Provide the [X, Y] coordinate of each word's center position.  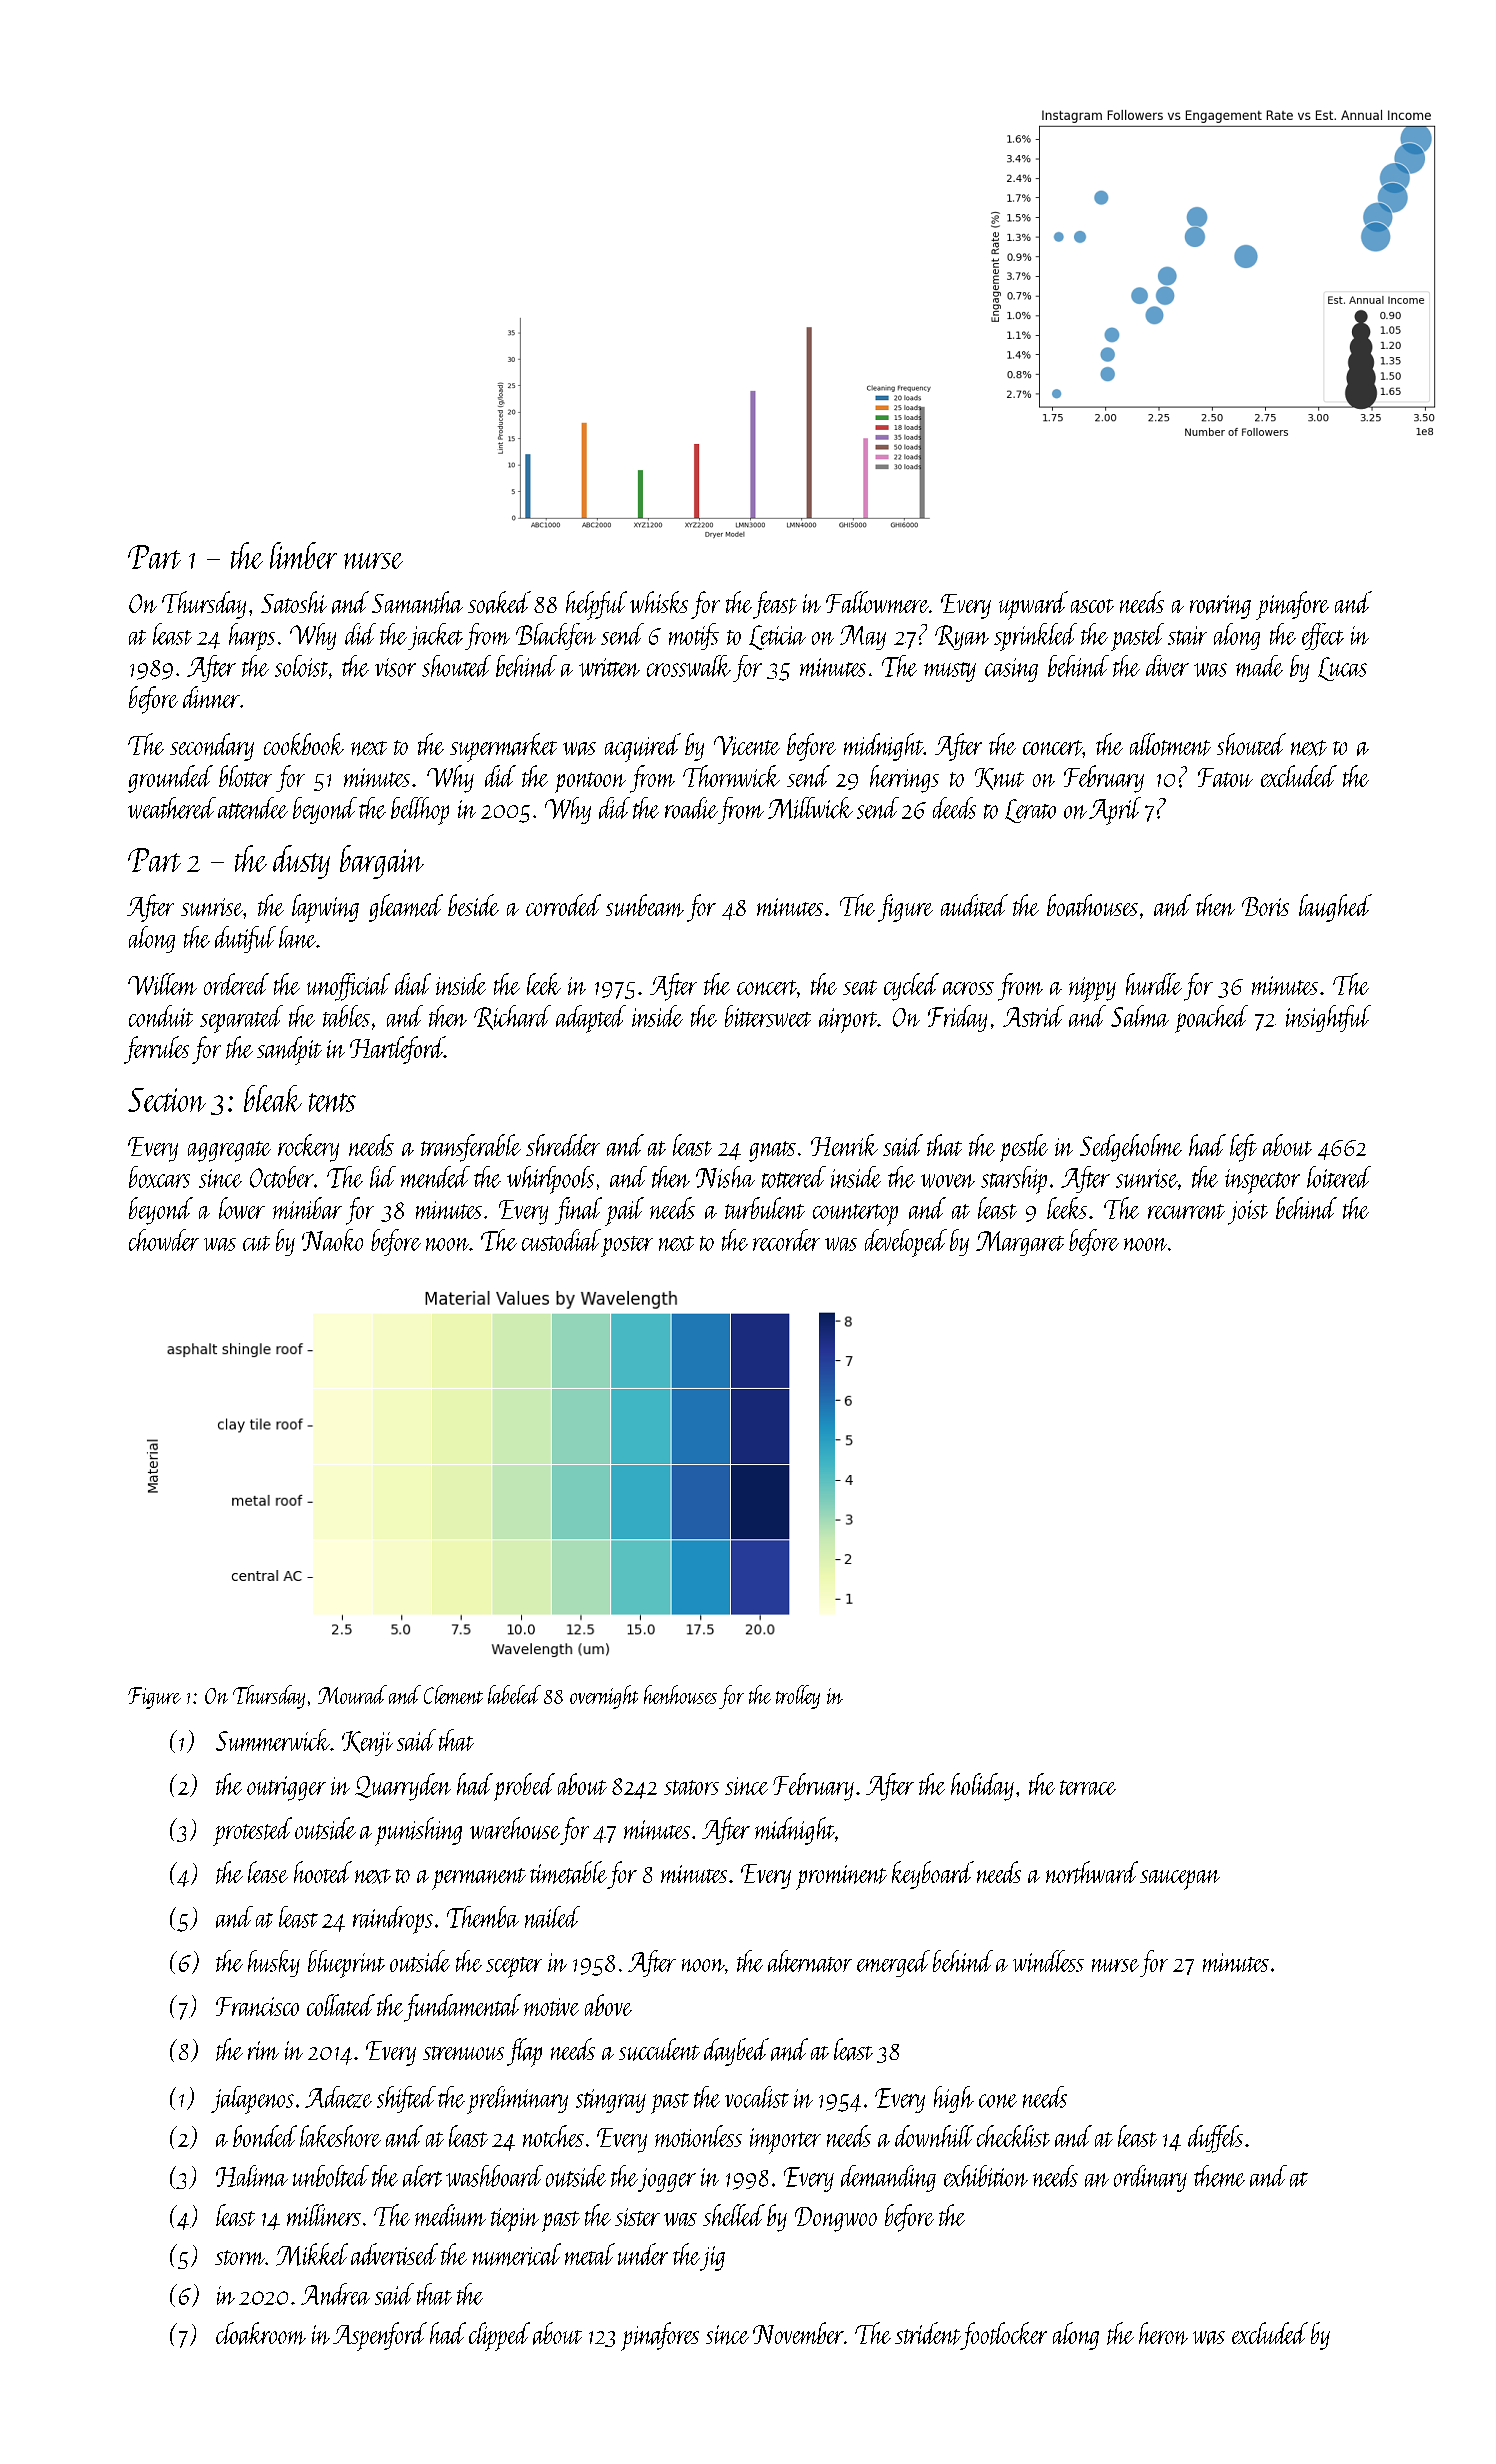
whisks [659, 602]
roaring [1220, 607]
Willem [162, 984]
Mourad [352, 1694]
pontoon [590, 782]
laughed [1335, 908]
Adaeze [338, 2097]
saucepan [1180, 1880]
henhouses [680, 1694]
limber [303, 555]
